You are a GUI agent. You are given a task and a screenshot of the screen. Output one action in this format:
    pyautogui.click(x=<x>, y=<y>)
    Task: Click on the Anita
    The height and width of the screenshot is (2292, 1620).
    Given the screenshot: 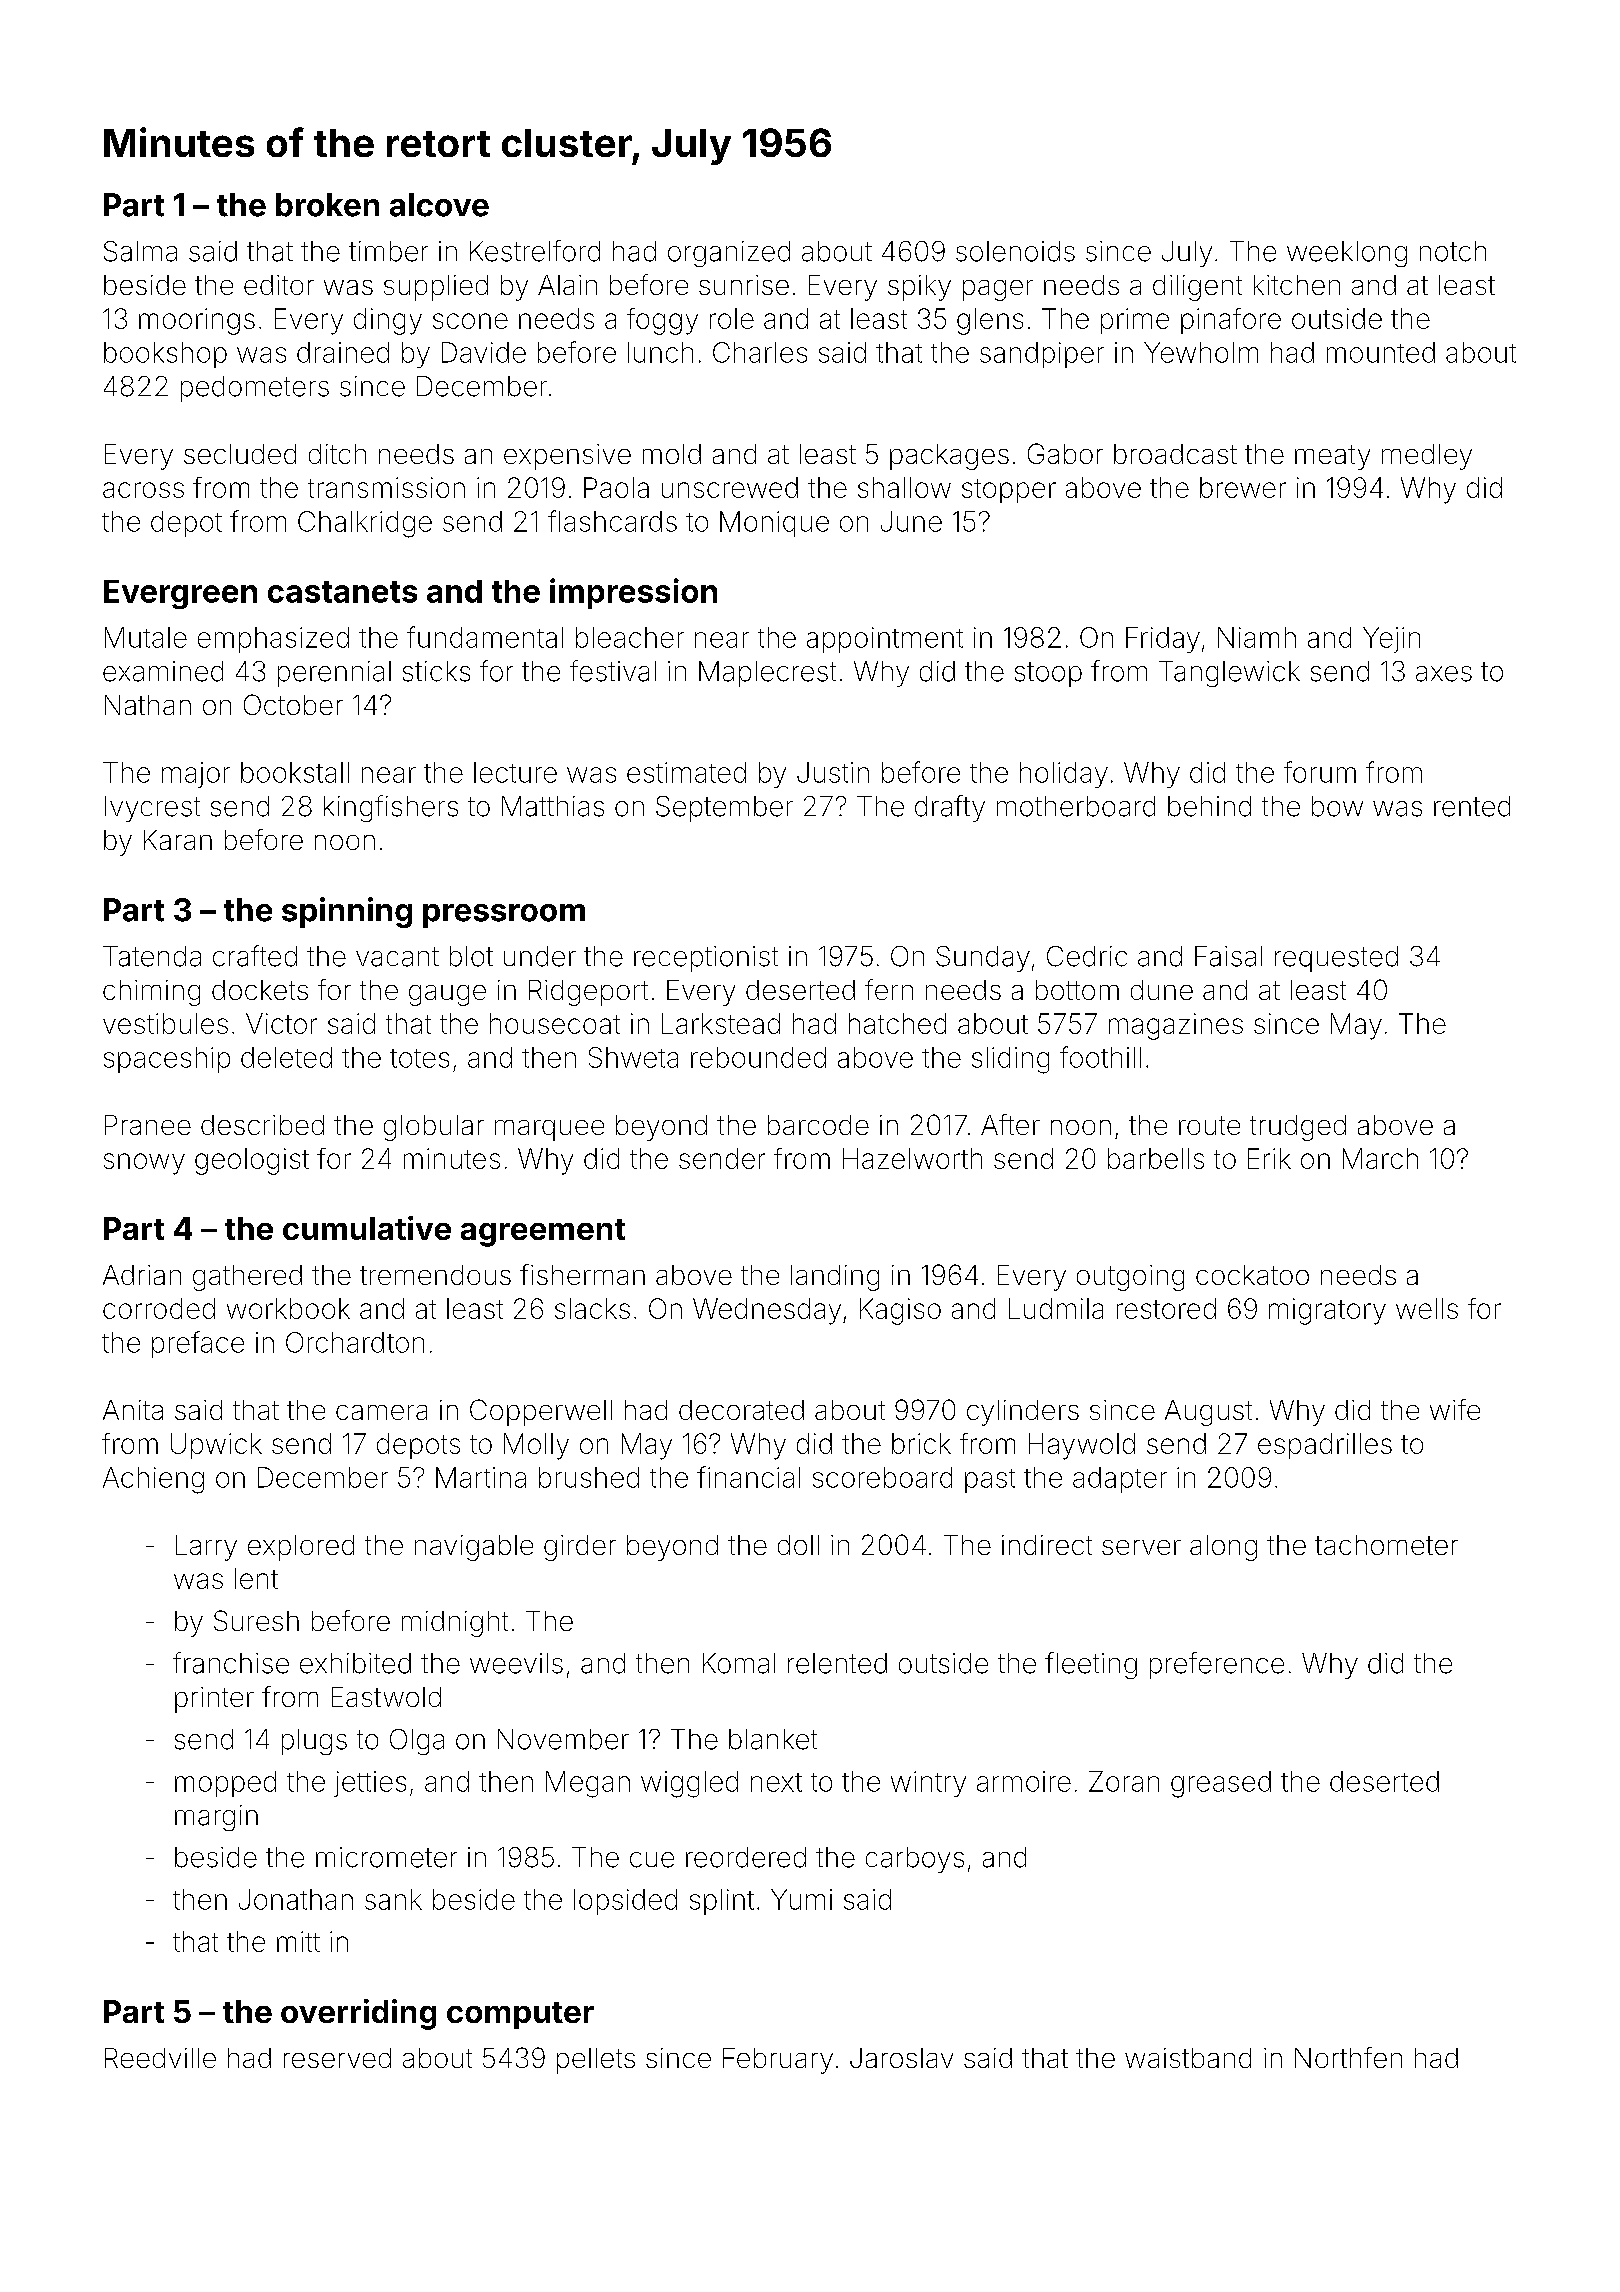 What is the action you would take?
    pyautogui.click(x=133, y=1410)
